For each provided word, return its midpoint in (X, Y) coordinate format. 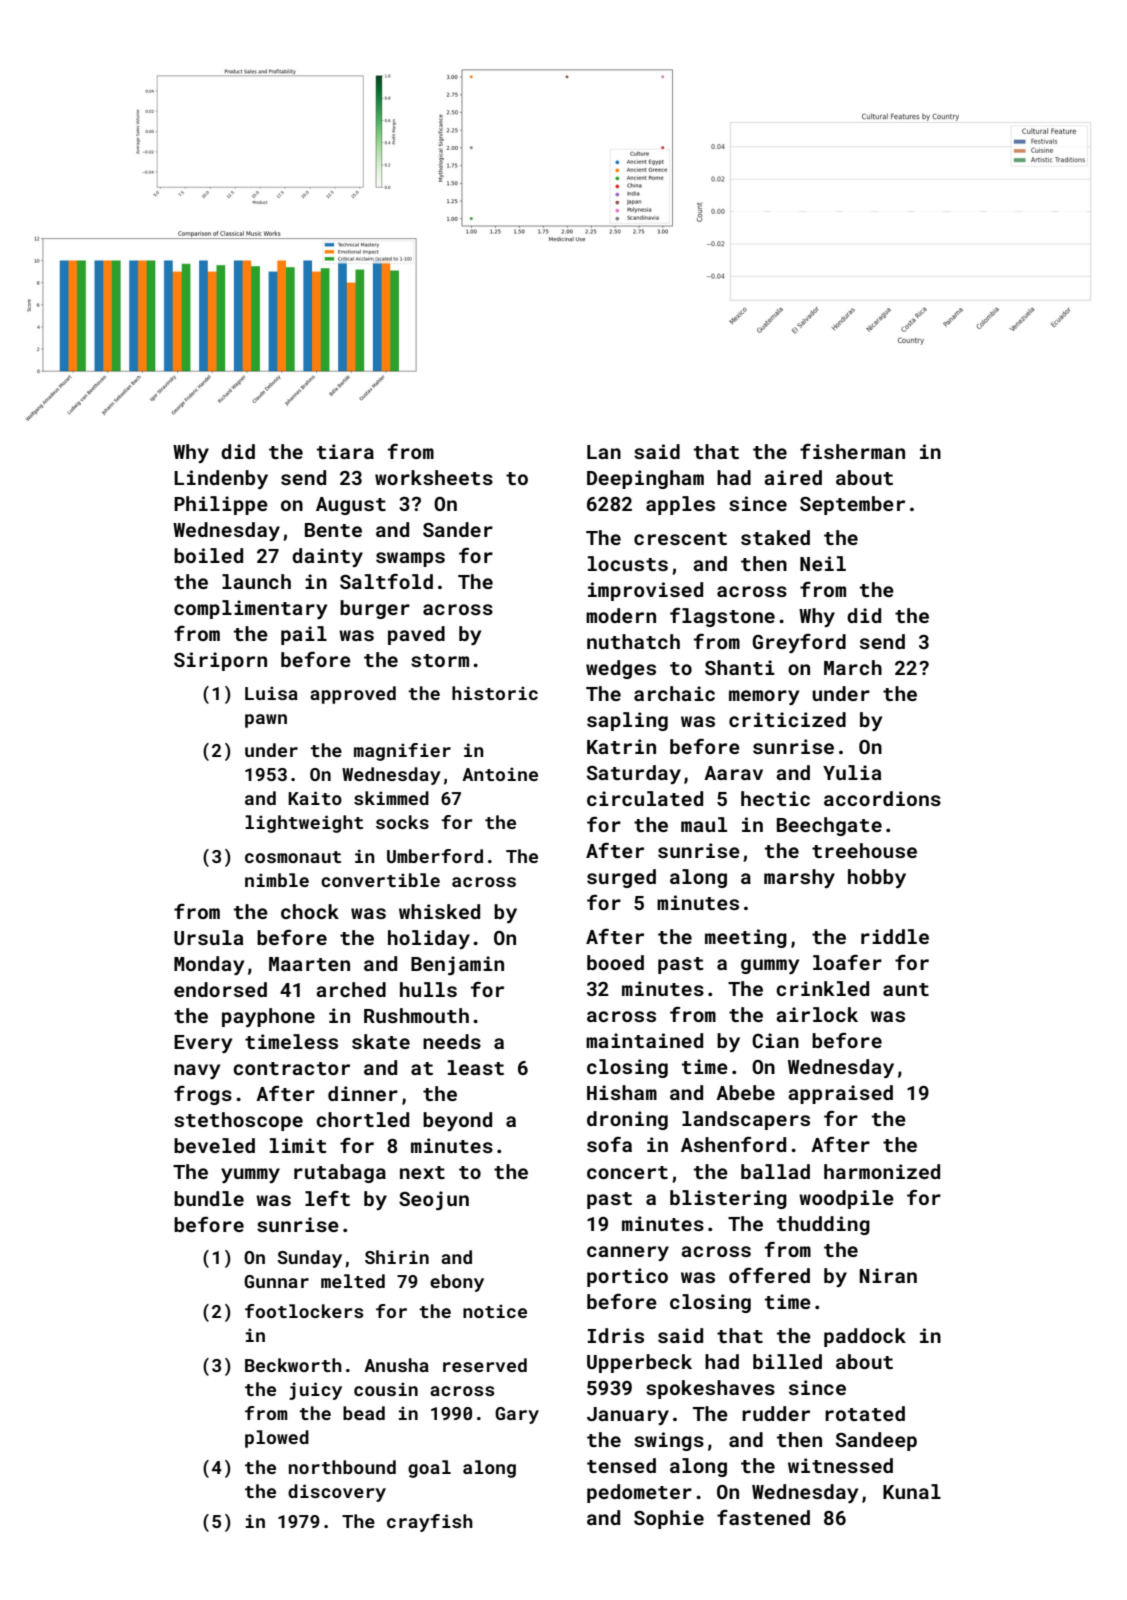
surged (621, 878)
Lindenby (221, 479)
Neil (823, 563)
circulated (645, 798)
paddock (865, 1337)
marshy (799, 878)
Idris (616, 1335)
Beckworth (293, 1365)
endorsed (220, 989)
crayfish (430, 1523)
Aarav (733, 773)
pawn (266, 721)
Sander (458, 529)
